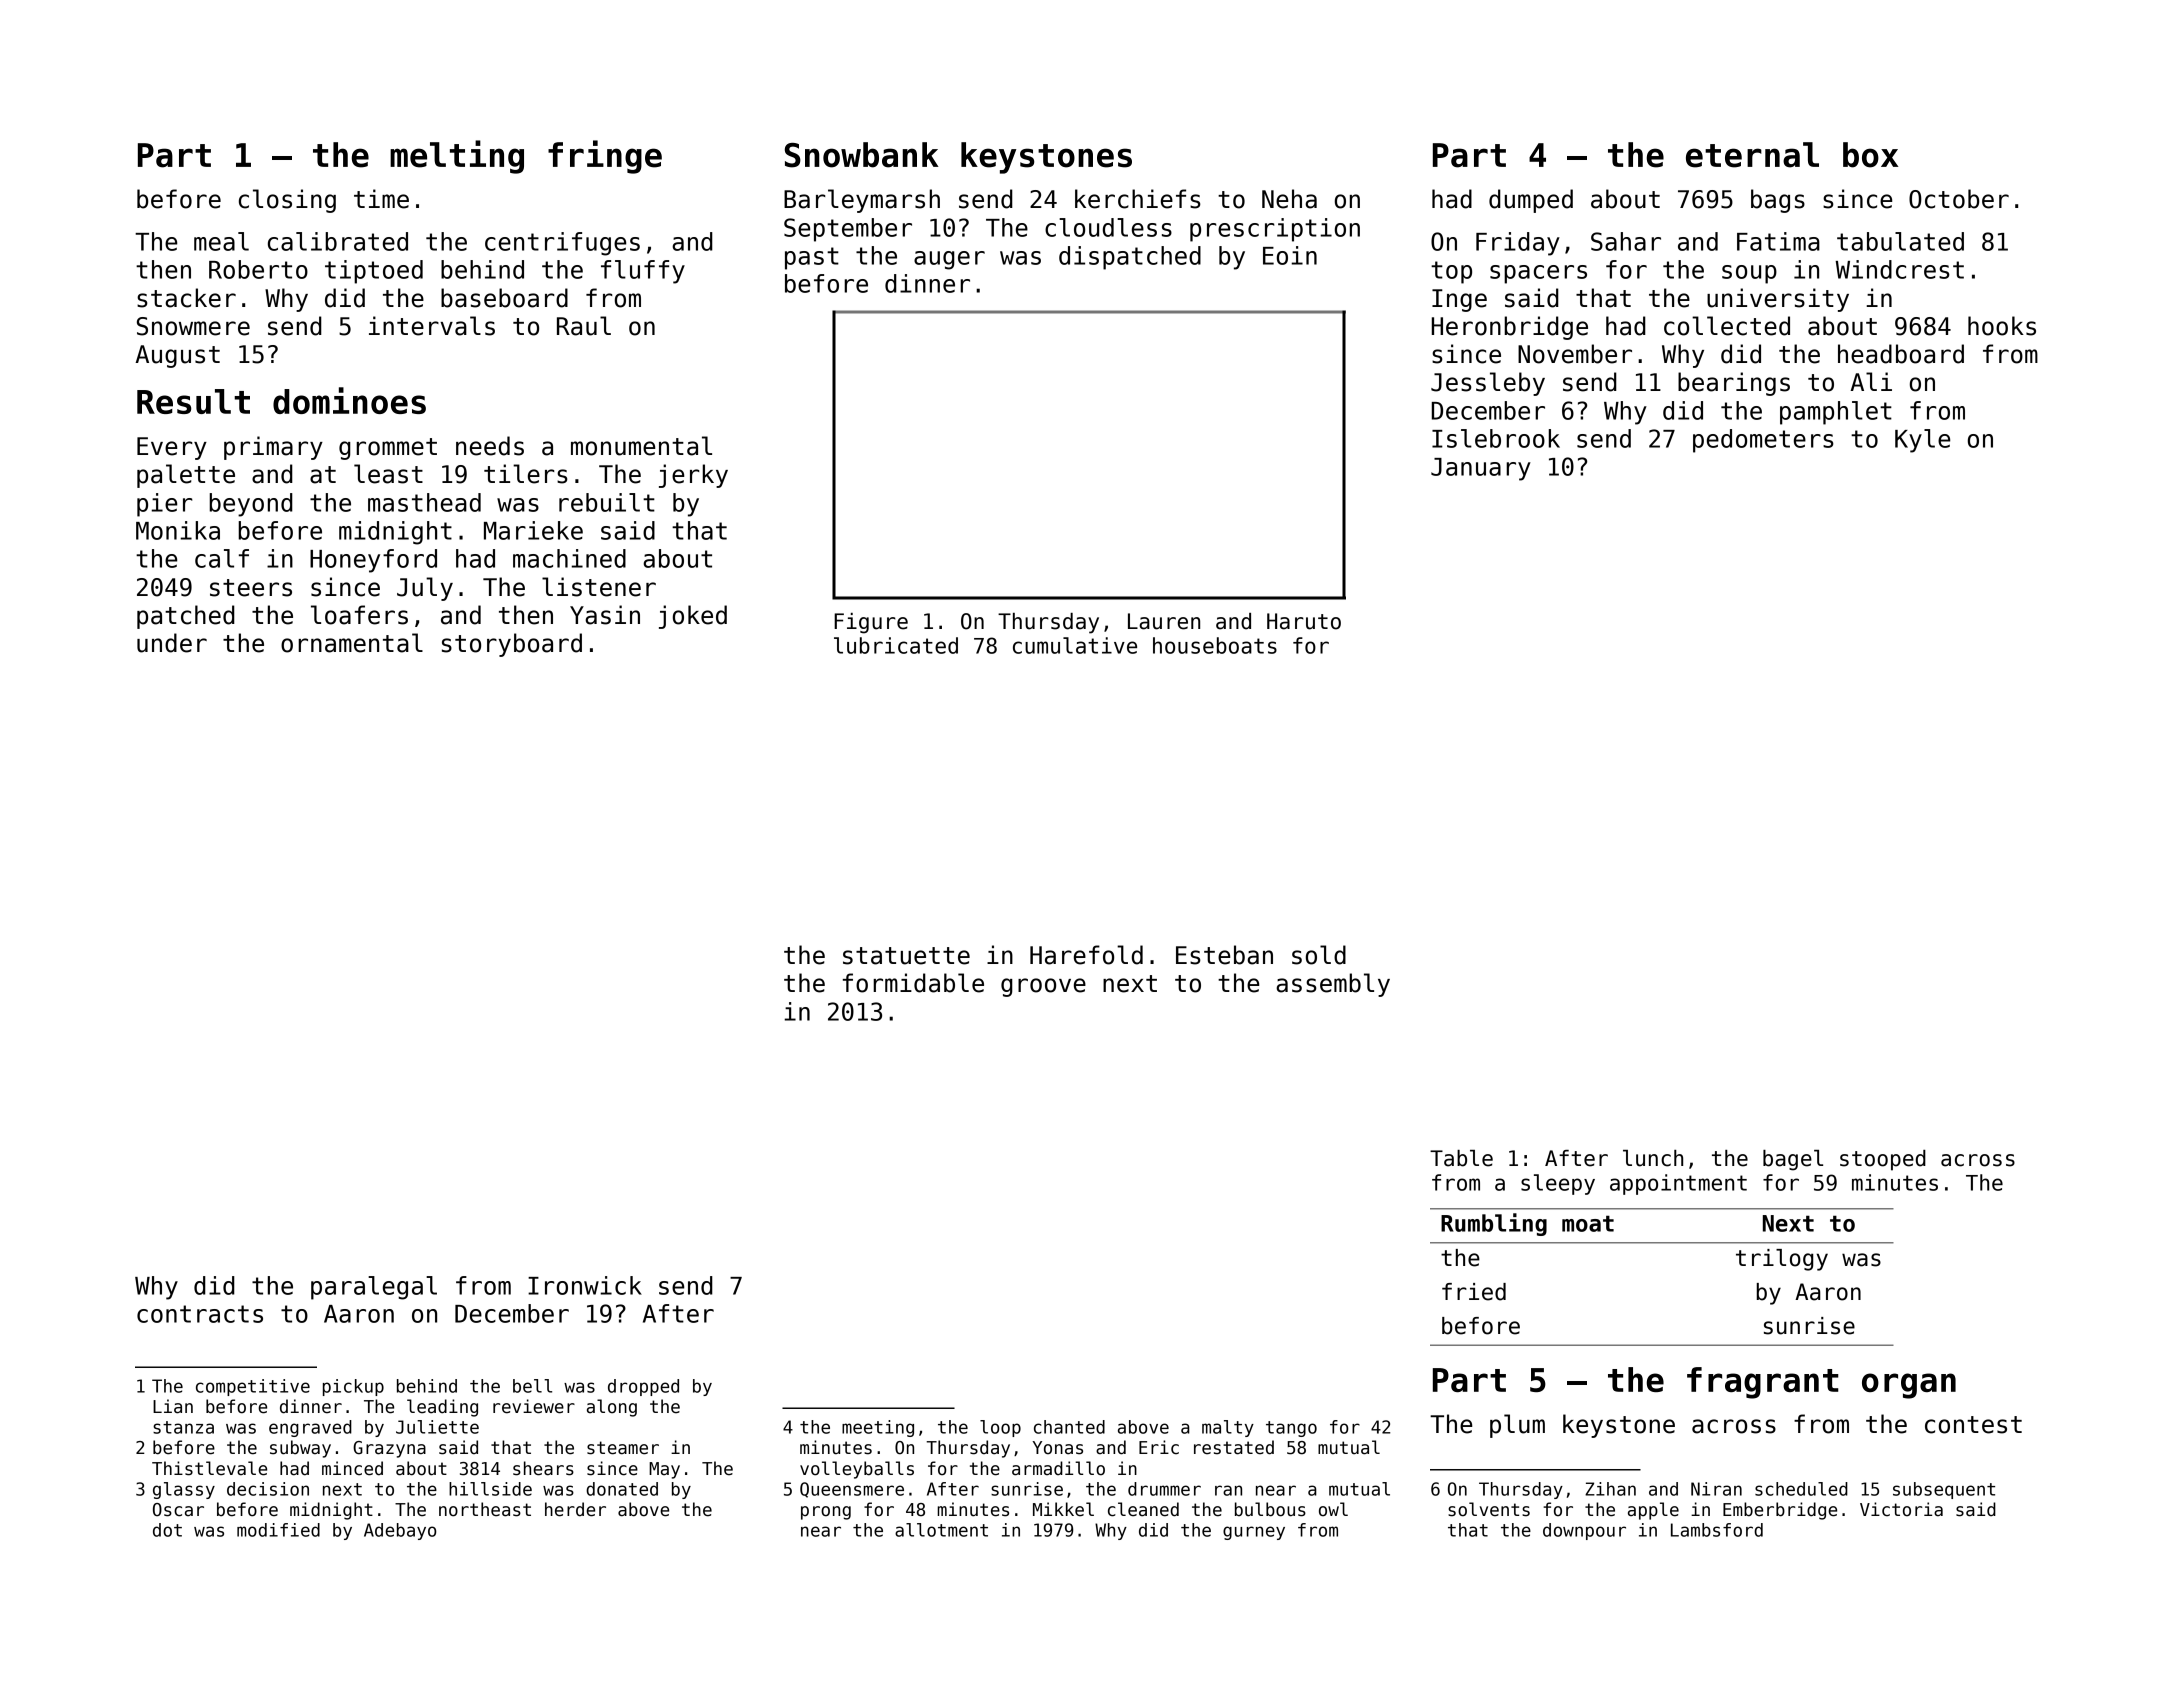 The width and height of the screenshot is (2178, 1683). Describe the element at coordinates (457, 157) in the screenshot. I see `melting` at that location.
